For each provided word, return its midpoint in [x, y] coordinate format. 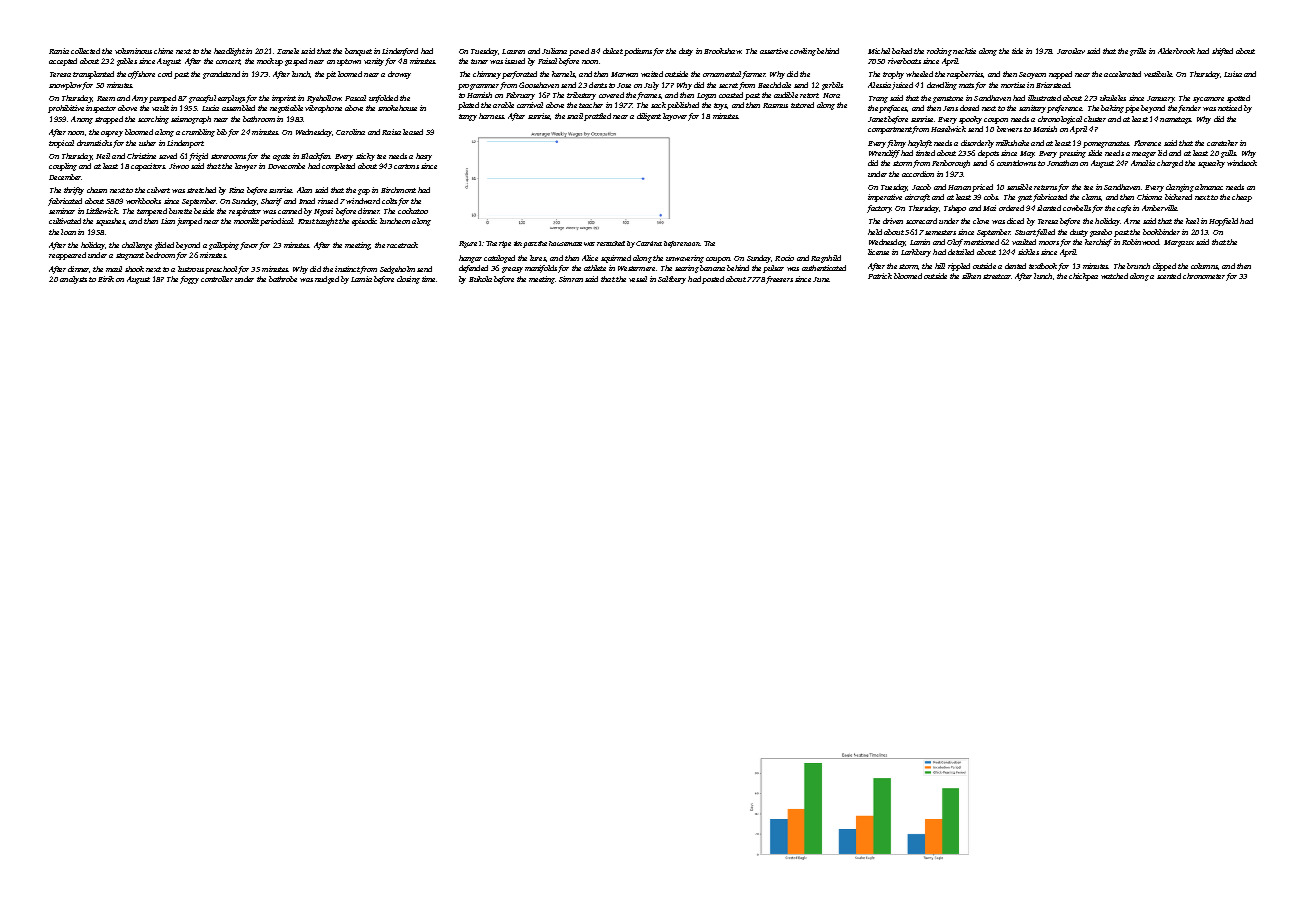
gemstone [948, 99]
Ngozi [323, 212]
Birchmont [398, 190]
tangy [468, 117]
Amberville [1159, 208]
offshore [141, 75]
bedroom [160, 255]
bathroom [259, 119]
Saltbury [672, 280]
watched [1114, 276]
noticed [1230, 108]
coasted [731, 95]
